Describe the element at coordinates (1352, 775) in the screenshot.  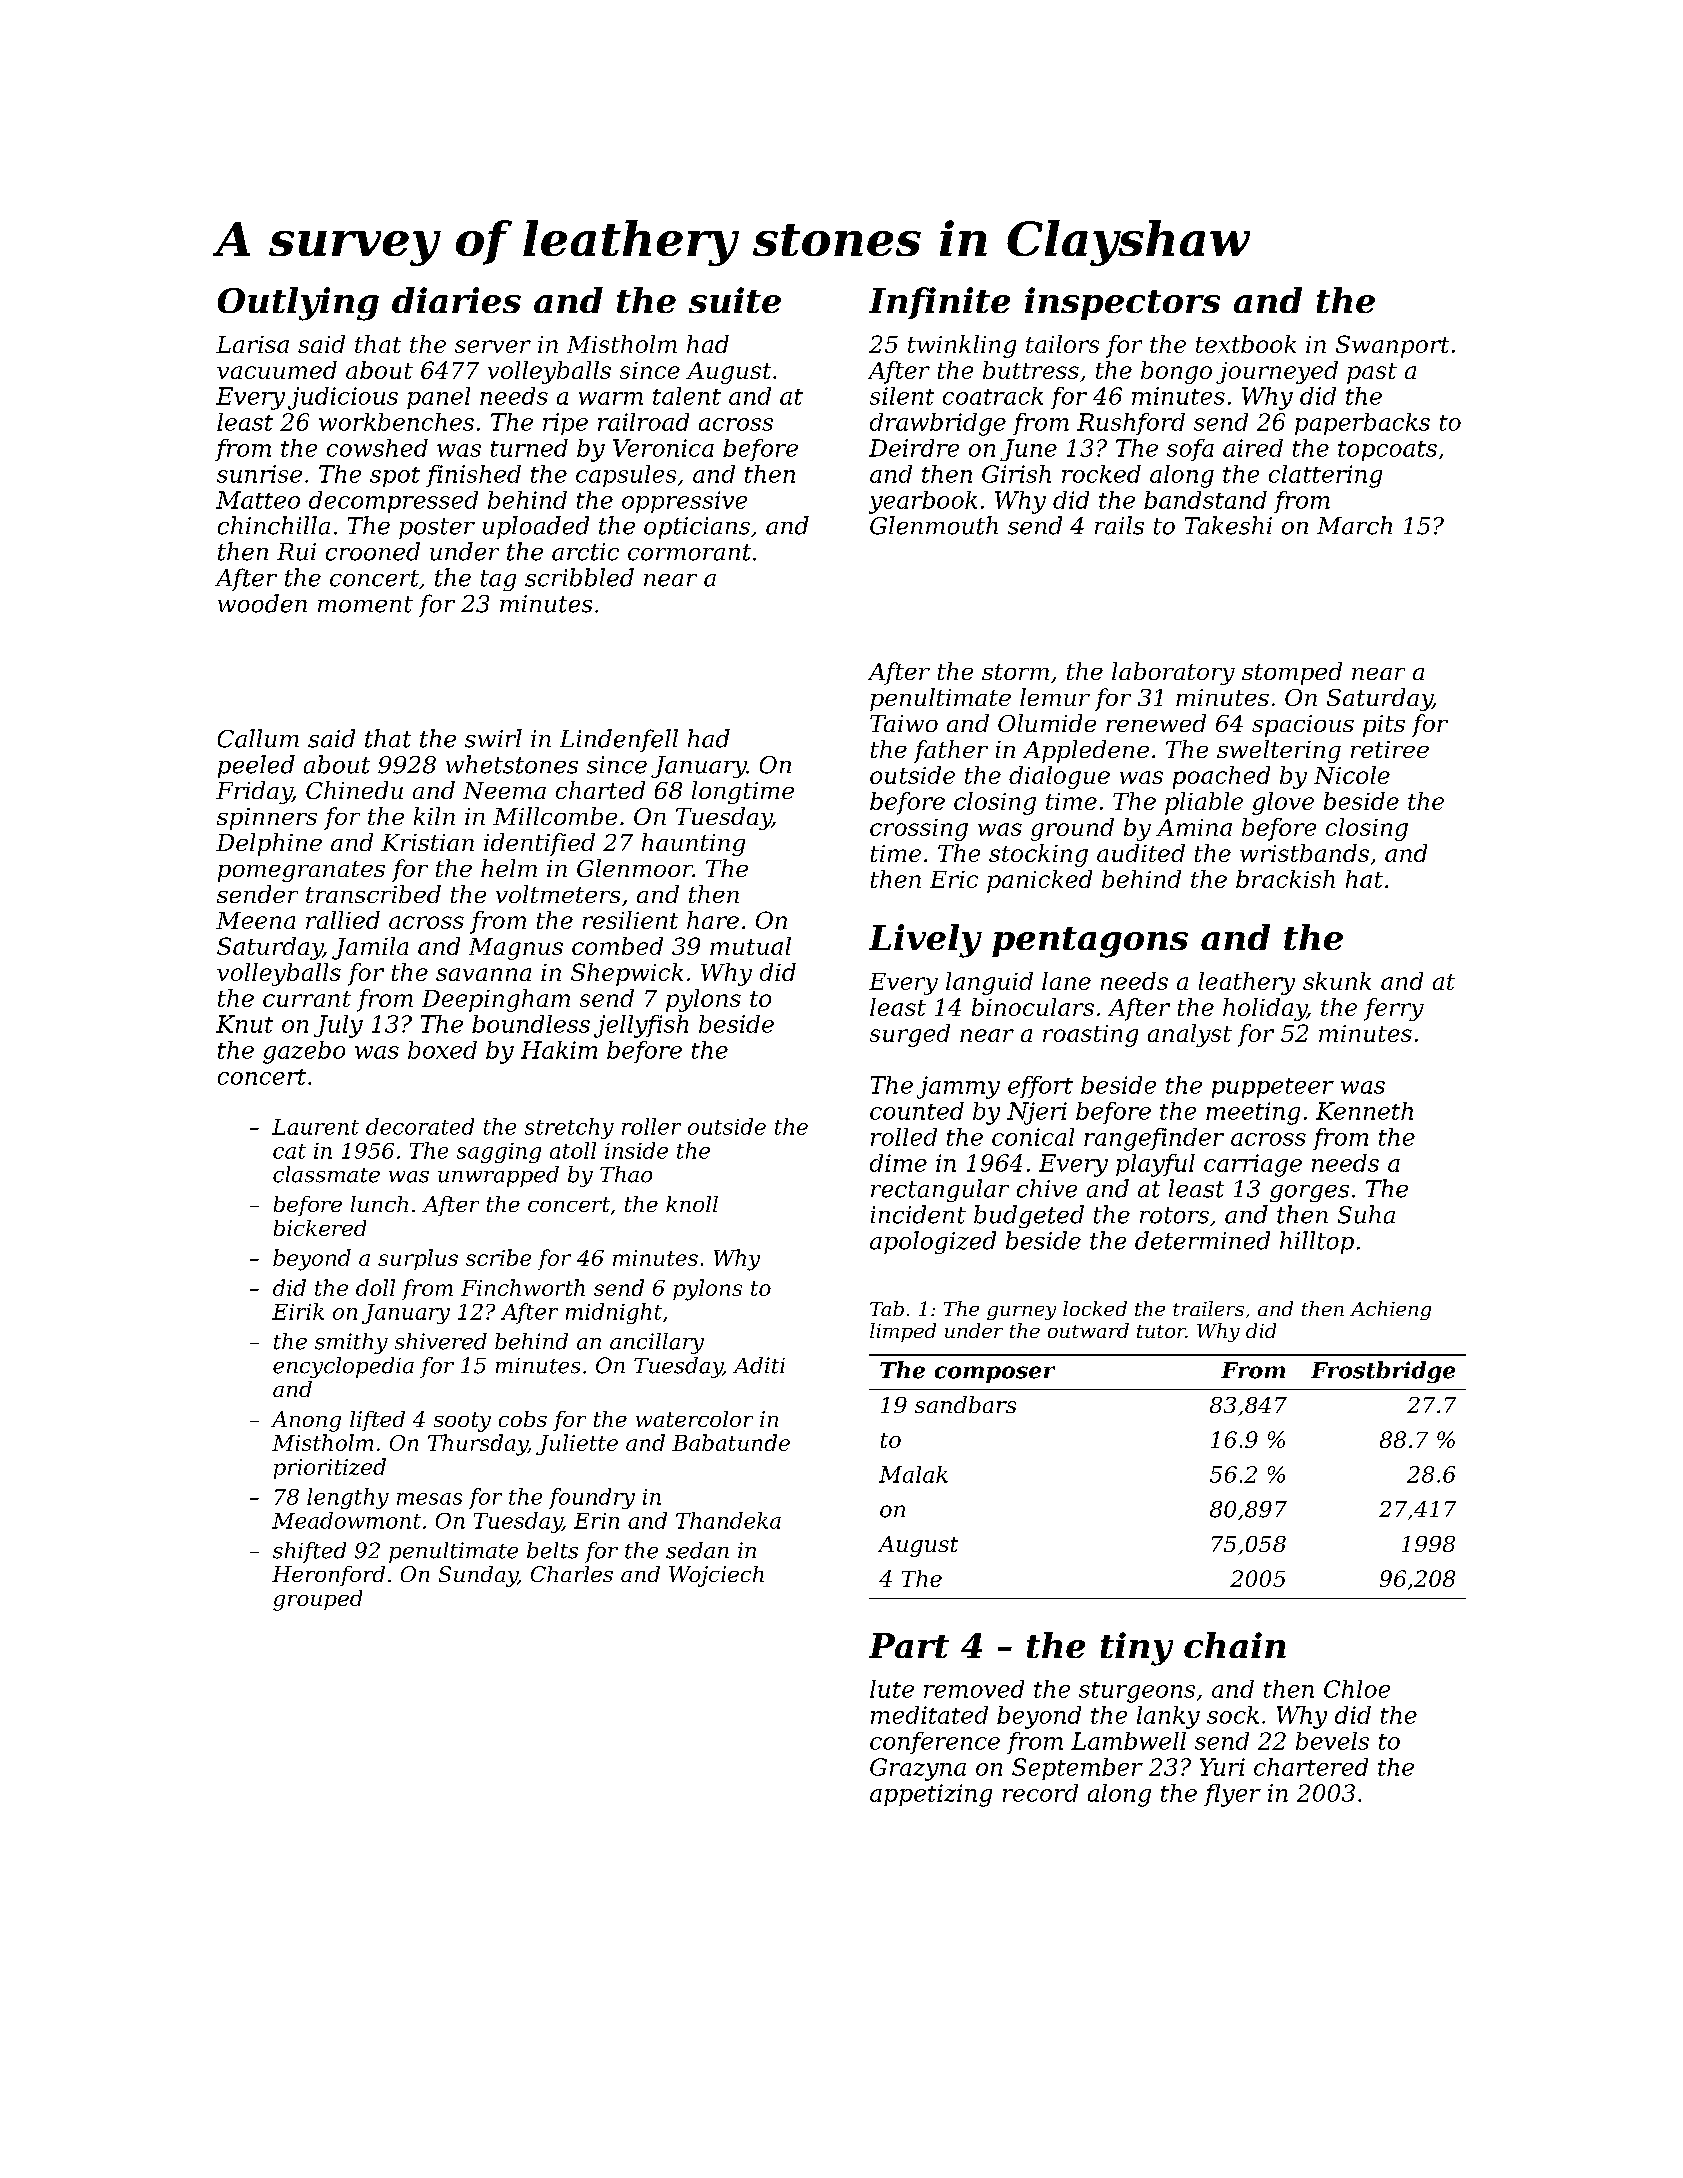
I see `Nicole` at that location.
